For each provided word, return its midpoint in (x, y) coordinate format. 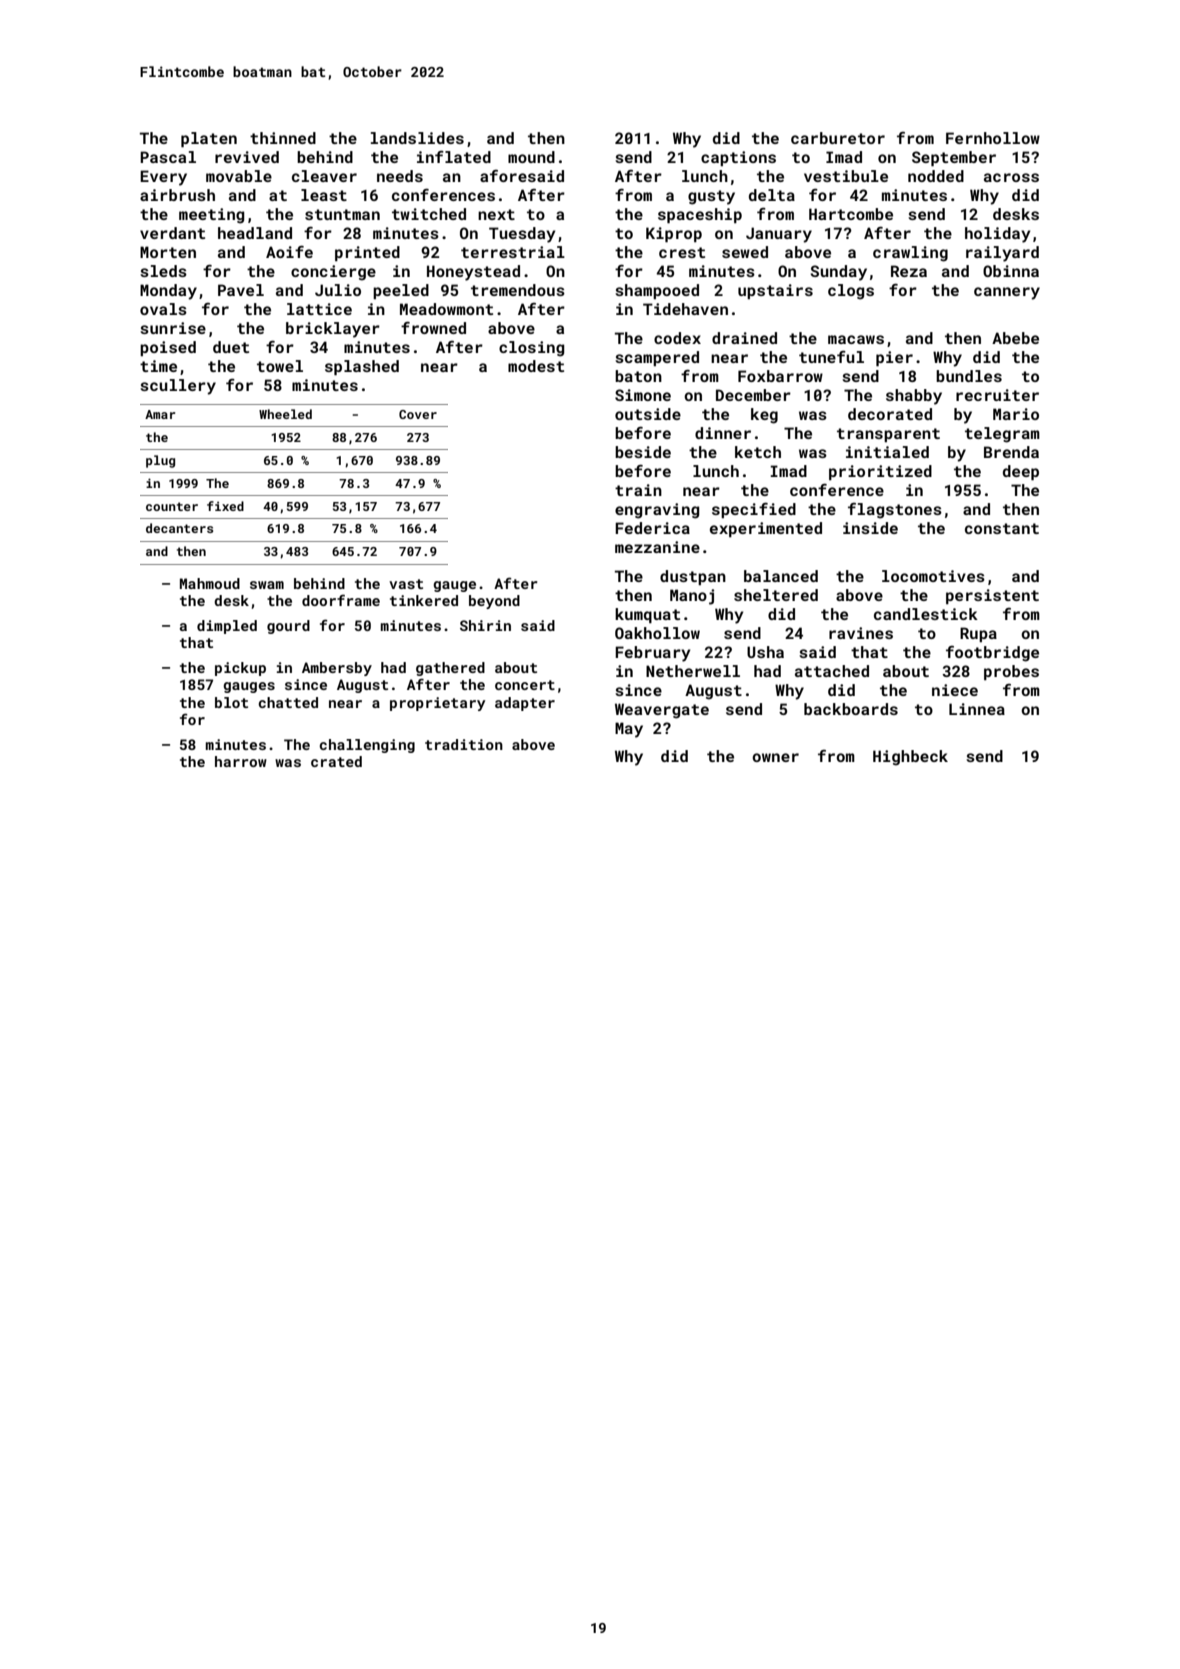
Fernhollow (993, 138)
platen (209, 139)
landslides (417, 138)
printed (367, 253)
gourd (288, 627)
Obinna (1011, 271)
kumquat (647, 615)
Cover (418, 414)
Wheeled (285, 414)
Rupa (978, 634)
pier (894, 358)
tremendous (518, 290)
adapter (525, 704)
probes (1011, 672)
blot (231, 702)
